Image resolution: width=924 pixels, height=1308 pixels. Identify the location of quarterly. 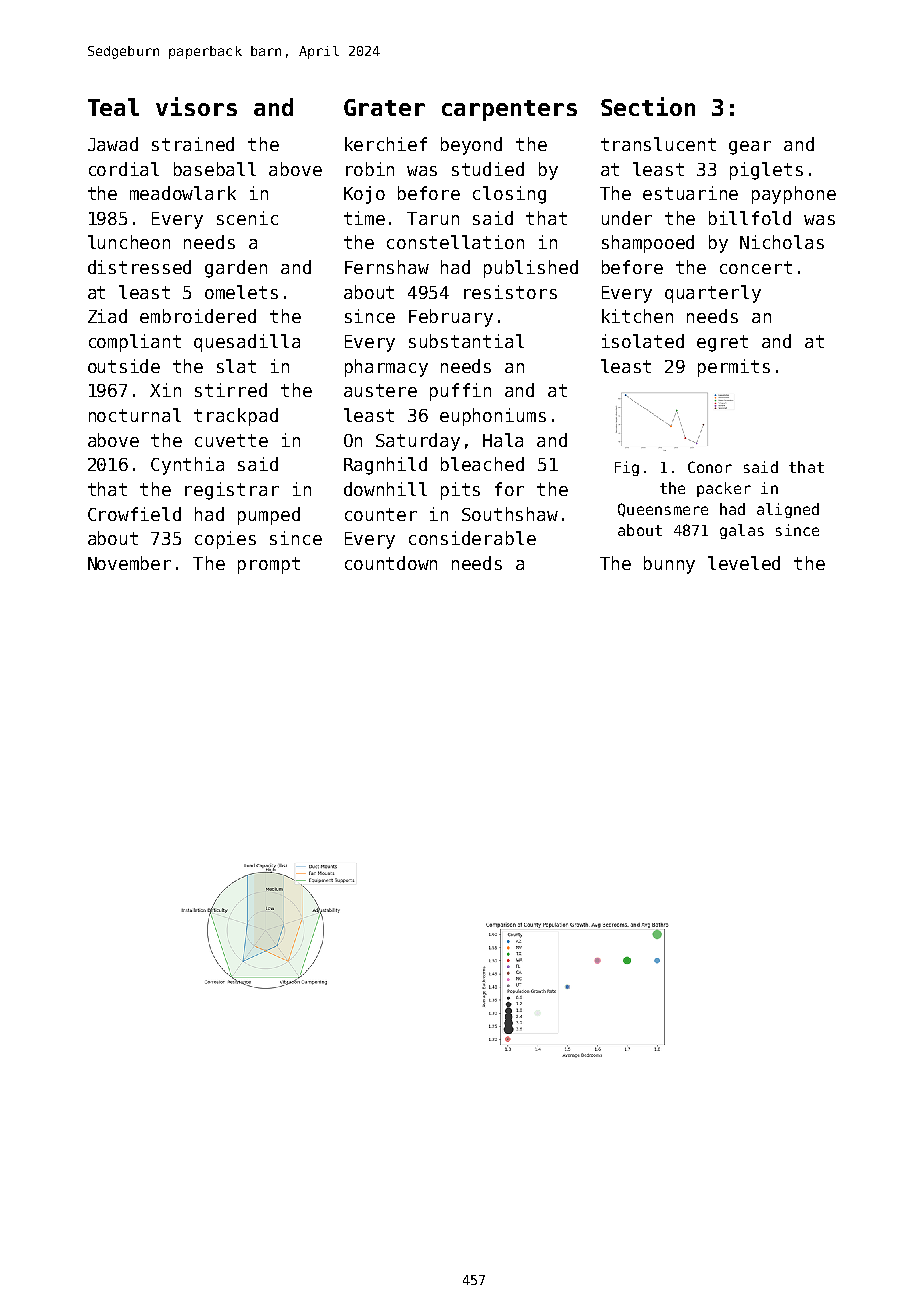
(713, 294).
